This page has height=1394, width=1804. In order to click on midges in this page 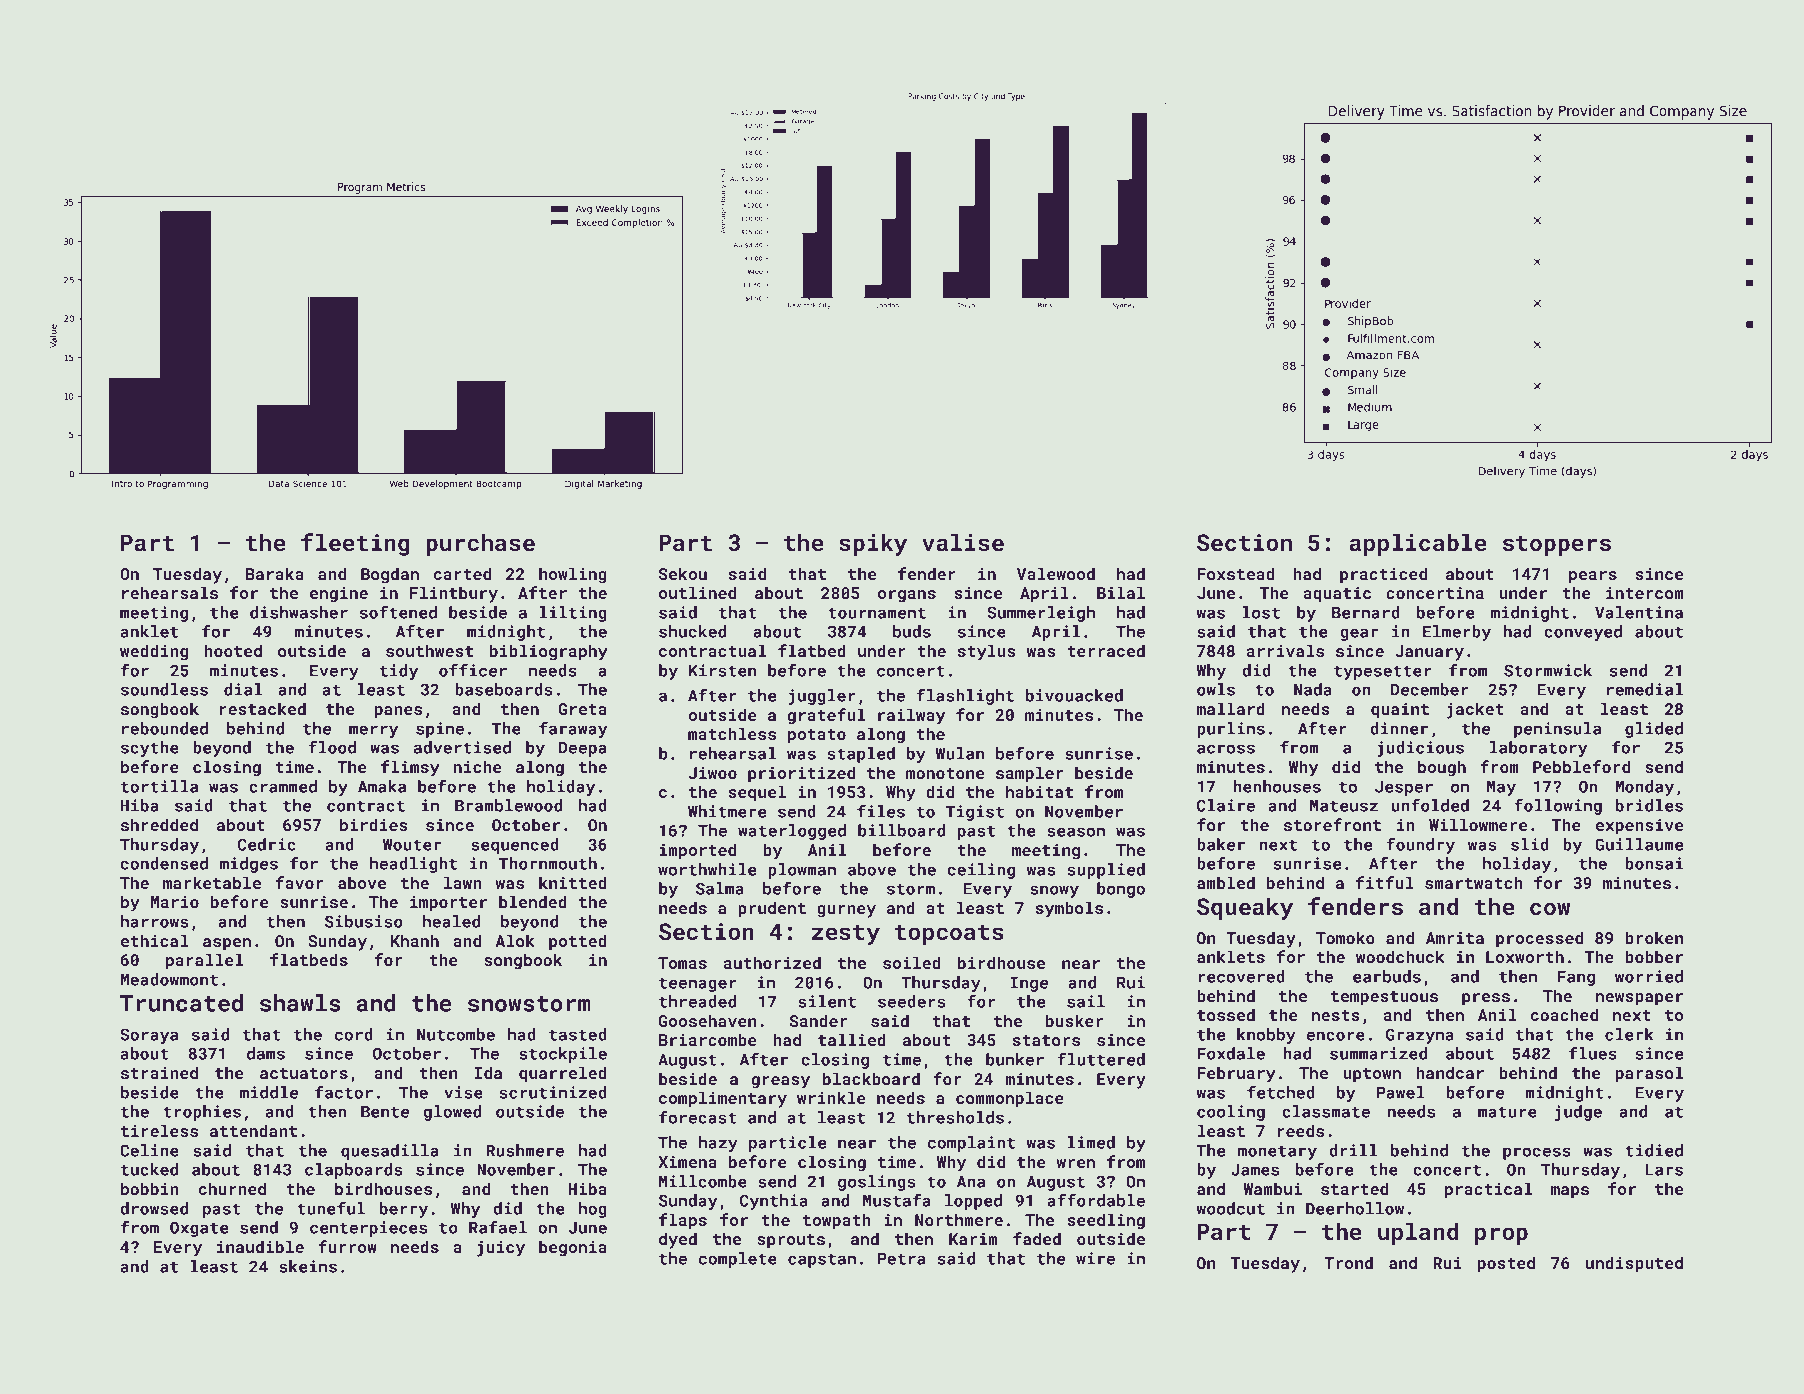, I will do `click(249, 865)`.
